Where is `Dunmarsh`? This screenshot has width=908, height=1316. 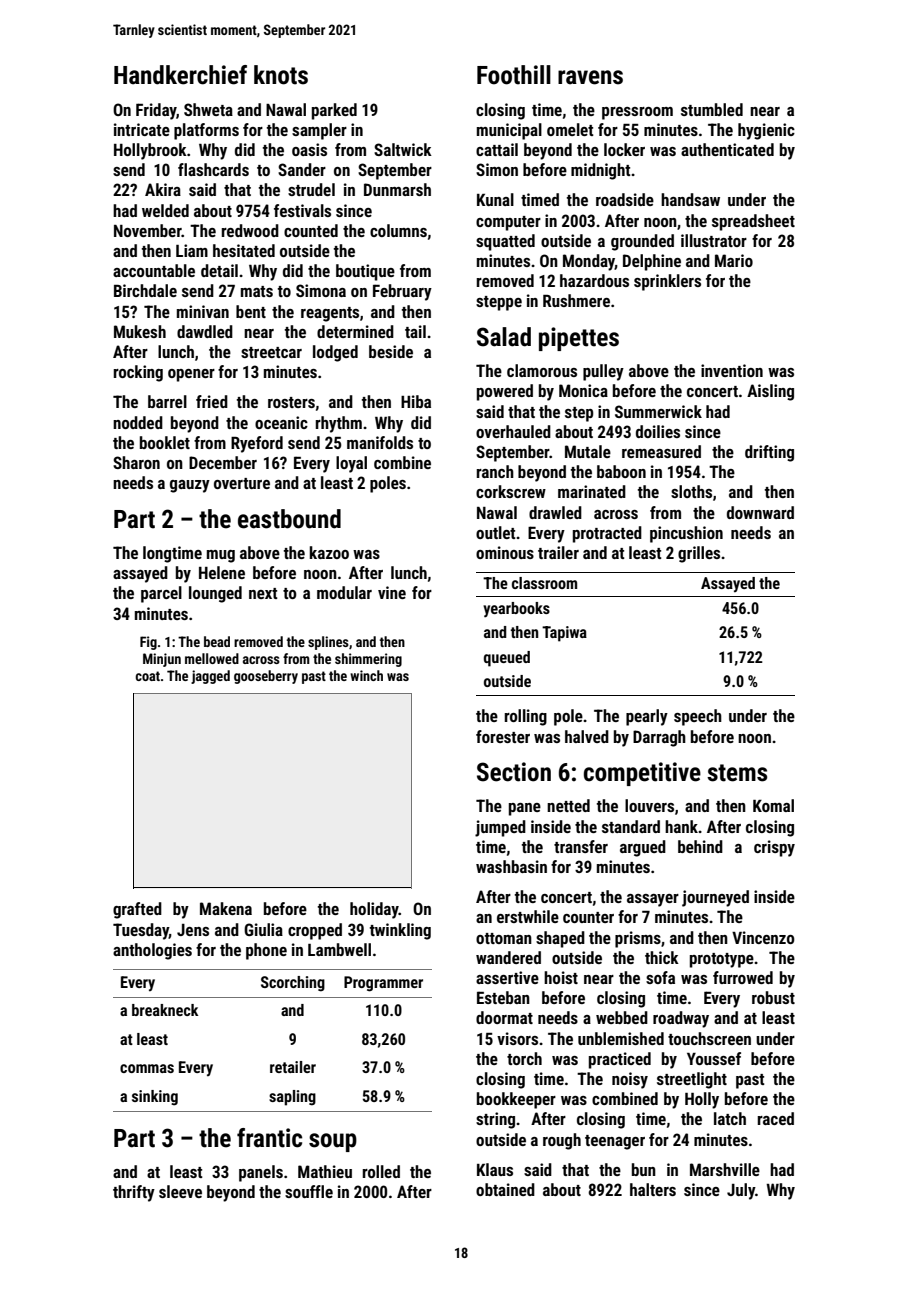 Dunmarsh is located at coordinates (397, 189).
